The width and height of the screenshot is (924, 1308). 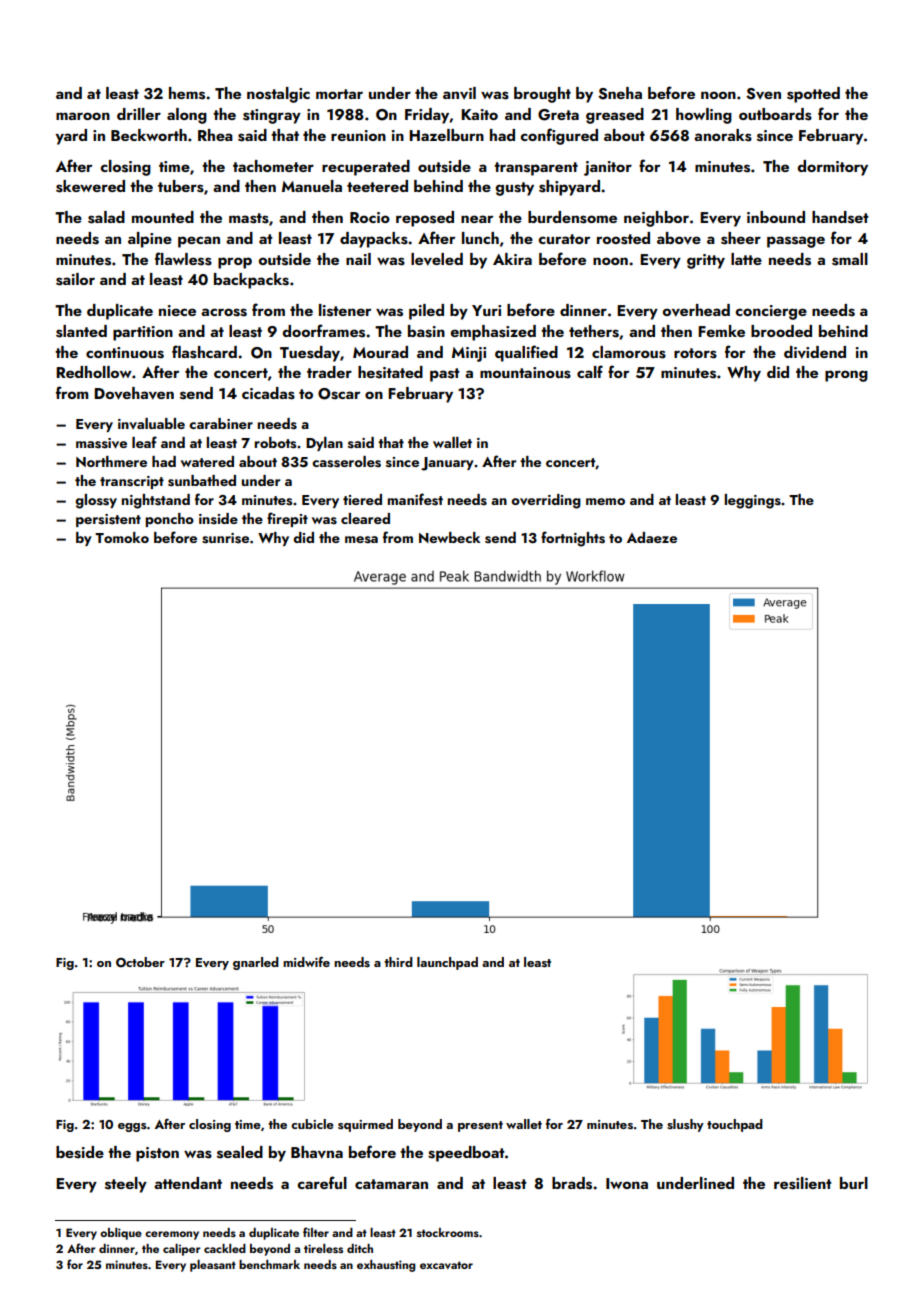 What do you see at coordinates (753, 501) in the screenshot?
I see `leggings` at bounding box center [753, 501].
